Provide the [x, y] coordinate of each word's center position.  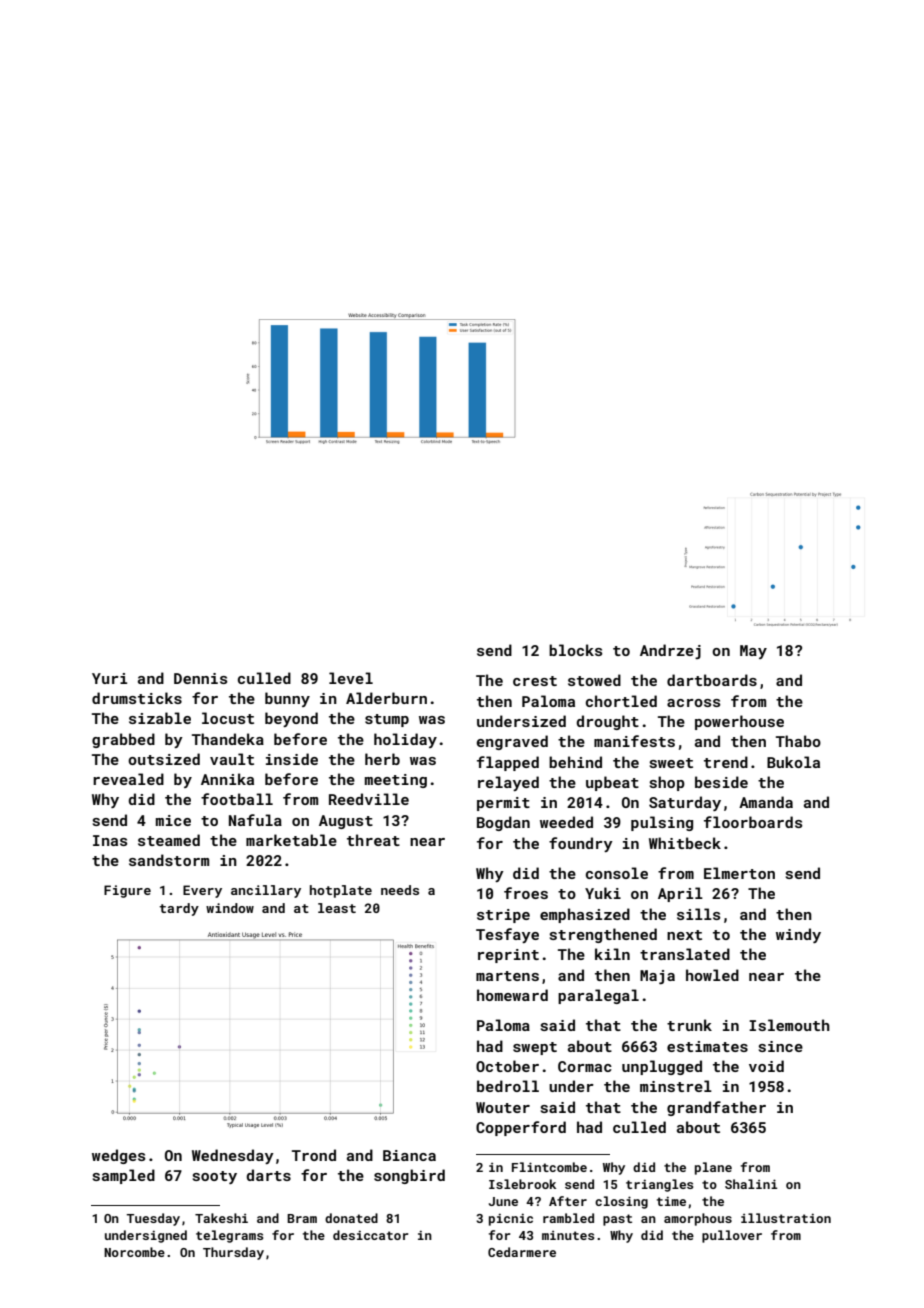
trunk [689, 1025]
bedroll [508, 1086]
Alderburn [386, 698]
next [684, 935]
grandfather [716, 1108]
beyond [291, 719]
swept [535, 1048]
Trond [314, 1155]
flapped [508, 763]
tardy [179, 909]
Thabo [798, 741]
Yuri [109, 678]
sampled [124, 1176]
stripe [503, 916]
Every [202, 891]
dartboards [712, 680]
